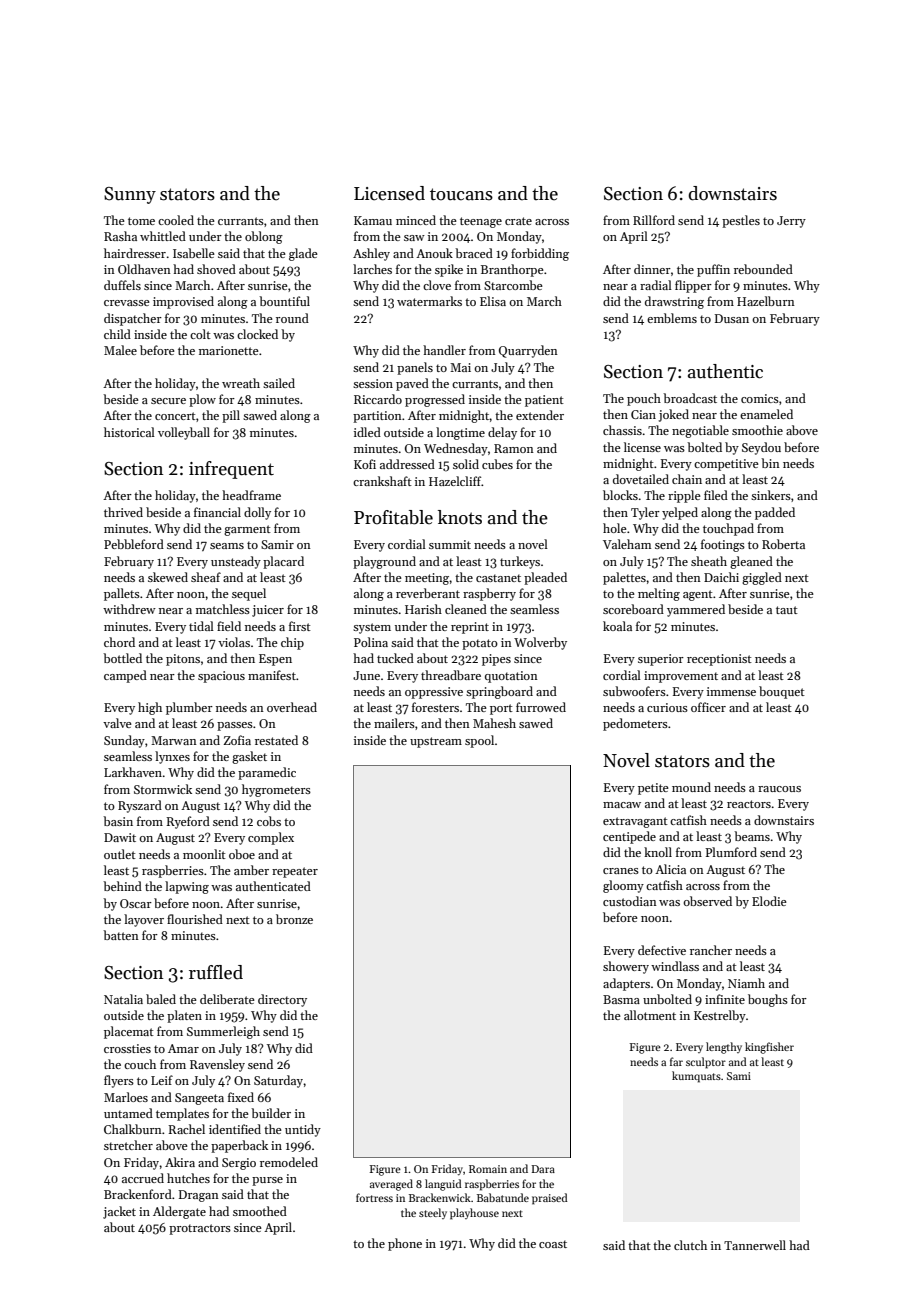 The width and height of the page is (924, 1308). Describe the element at coordinates (479, 741) in the page. I see `spool` at that location.
